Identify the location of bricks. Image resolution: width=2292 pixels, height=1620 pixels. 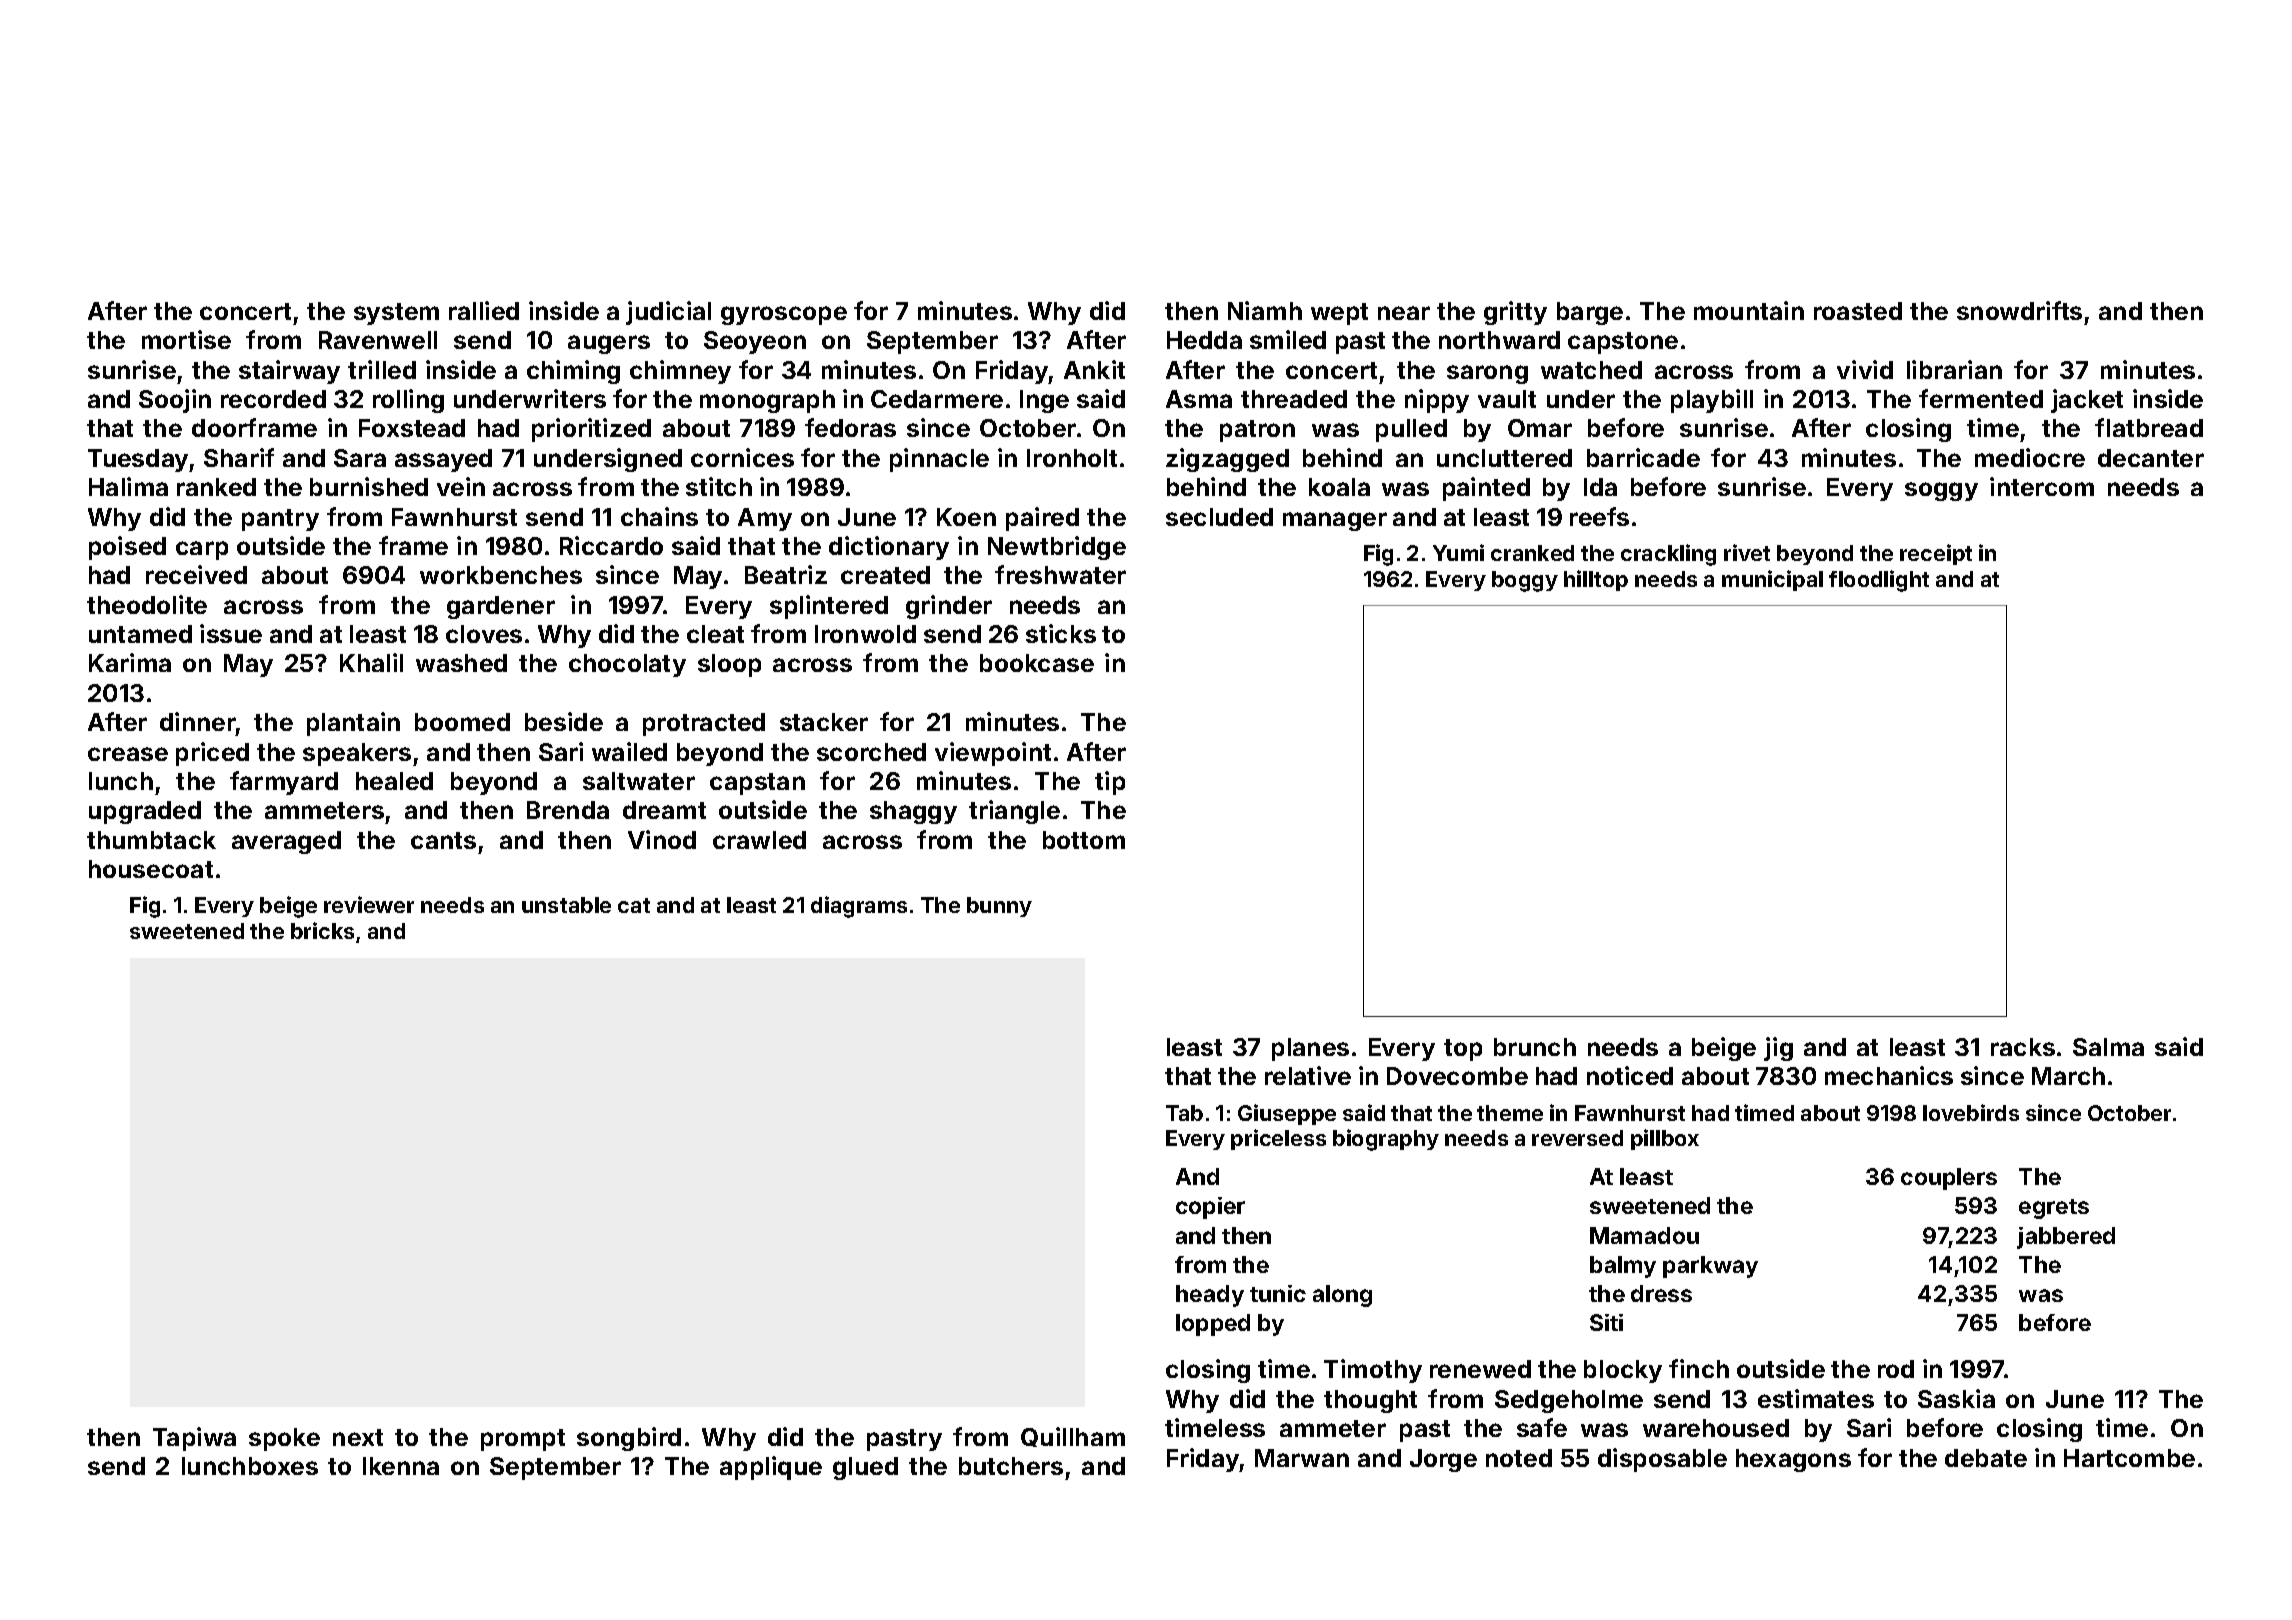
(322, 930).
